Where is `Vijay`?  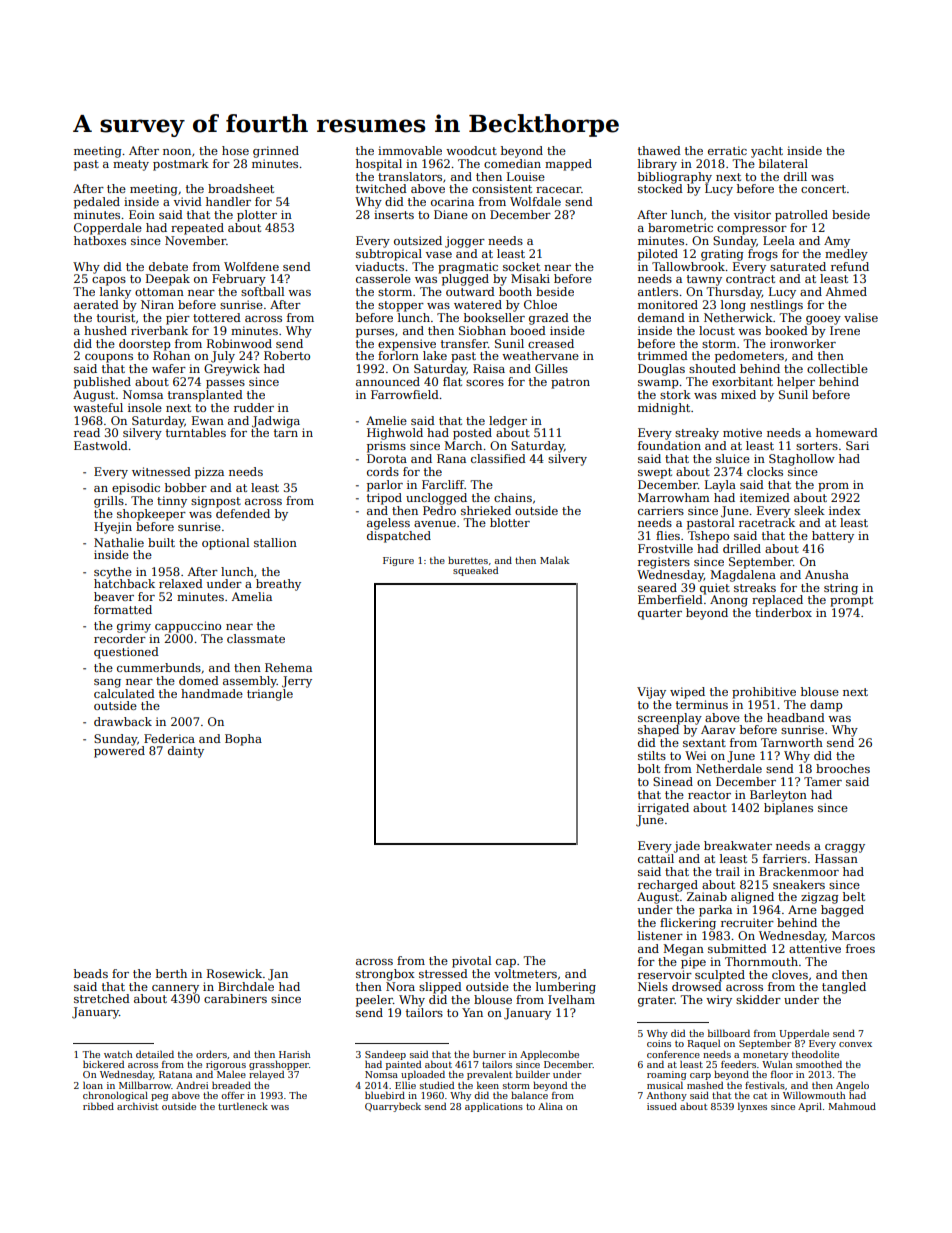
Vijay is located at coordinates (651, 693).
